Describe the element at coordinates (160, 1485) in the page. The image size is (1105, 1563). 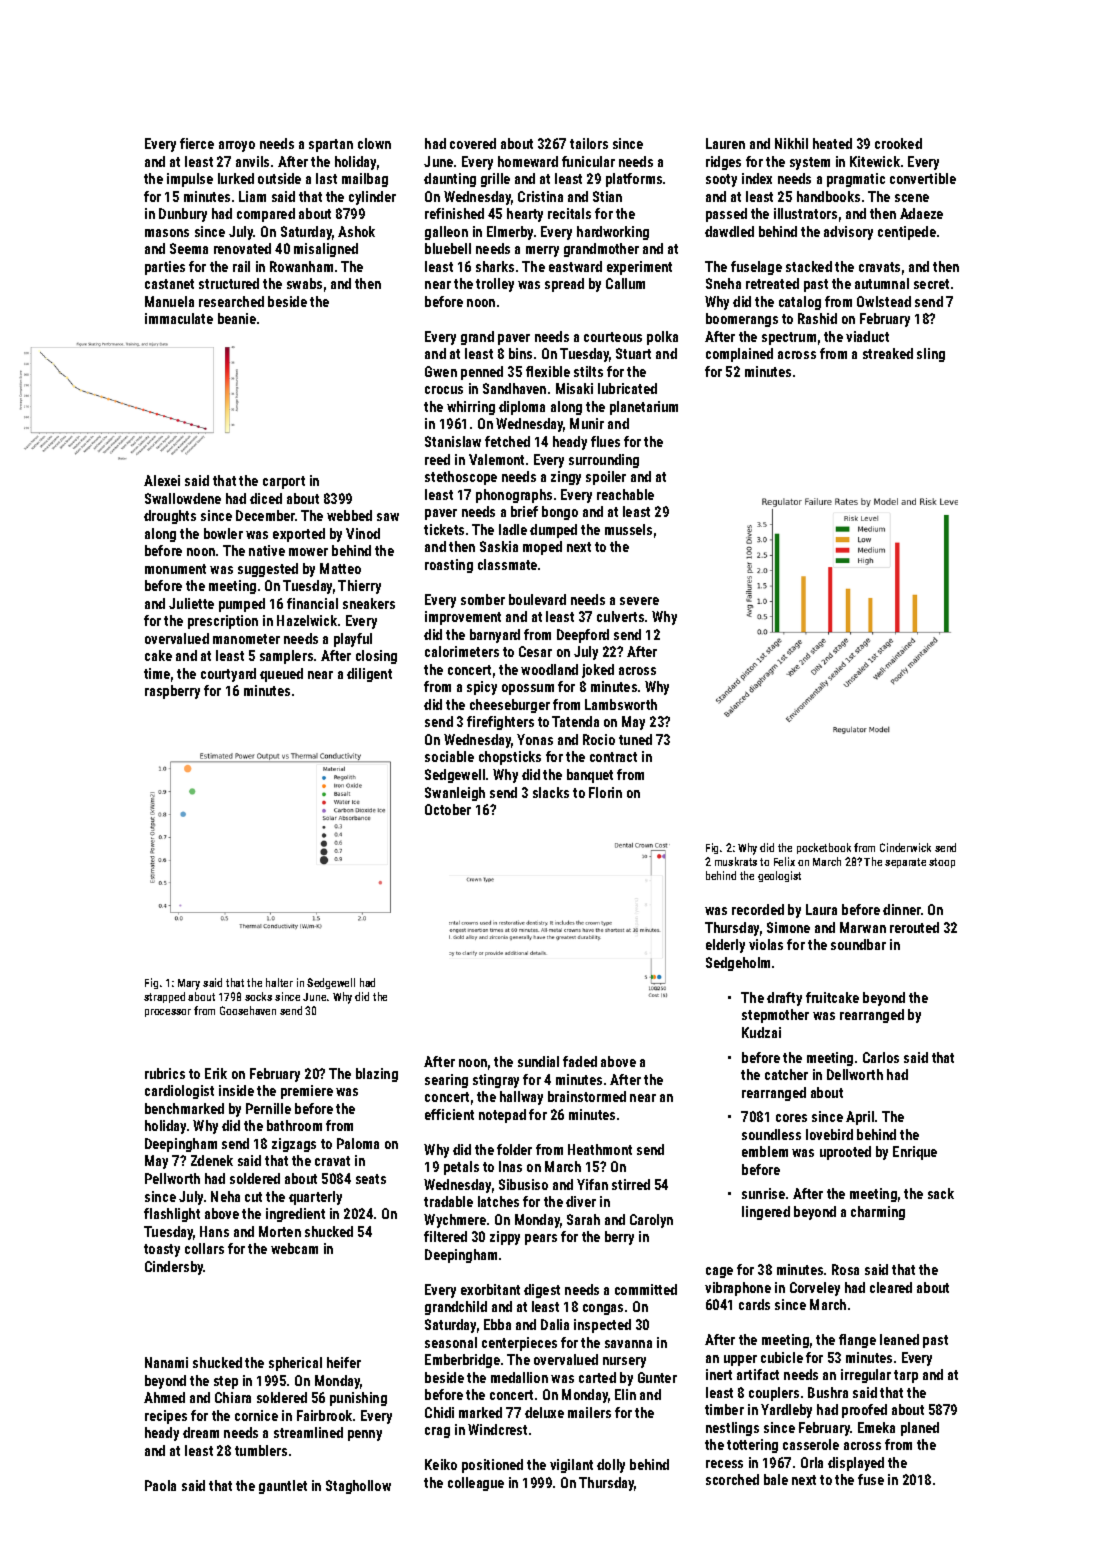
I see `Paola` at that location.
